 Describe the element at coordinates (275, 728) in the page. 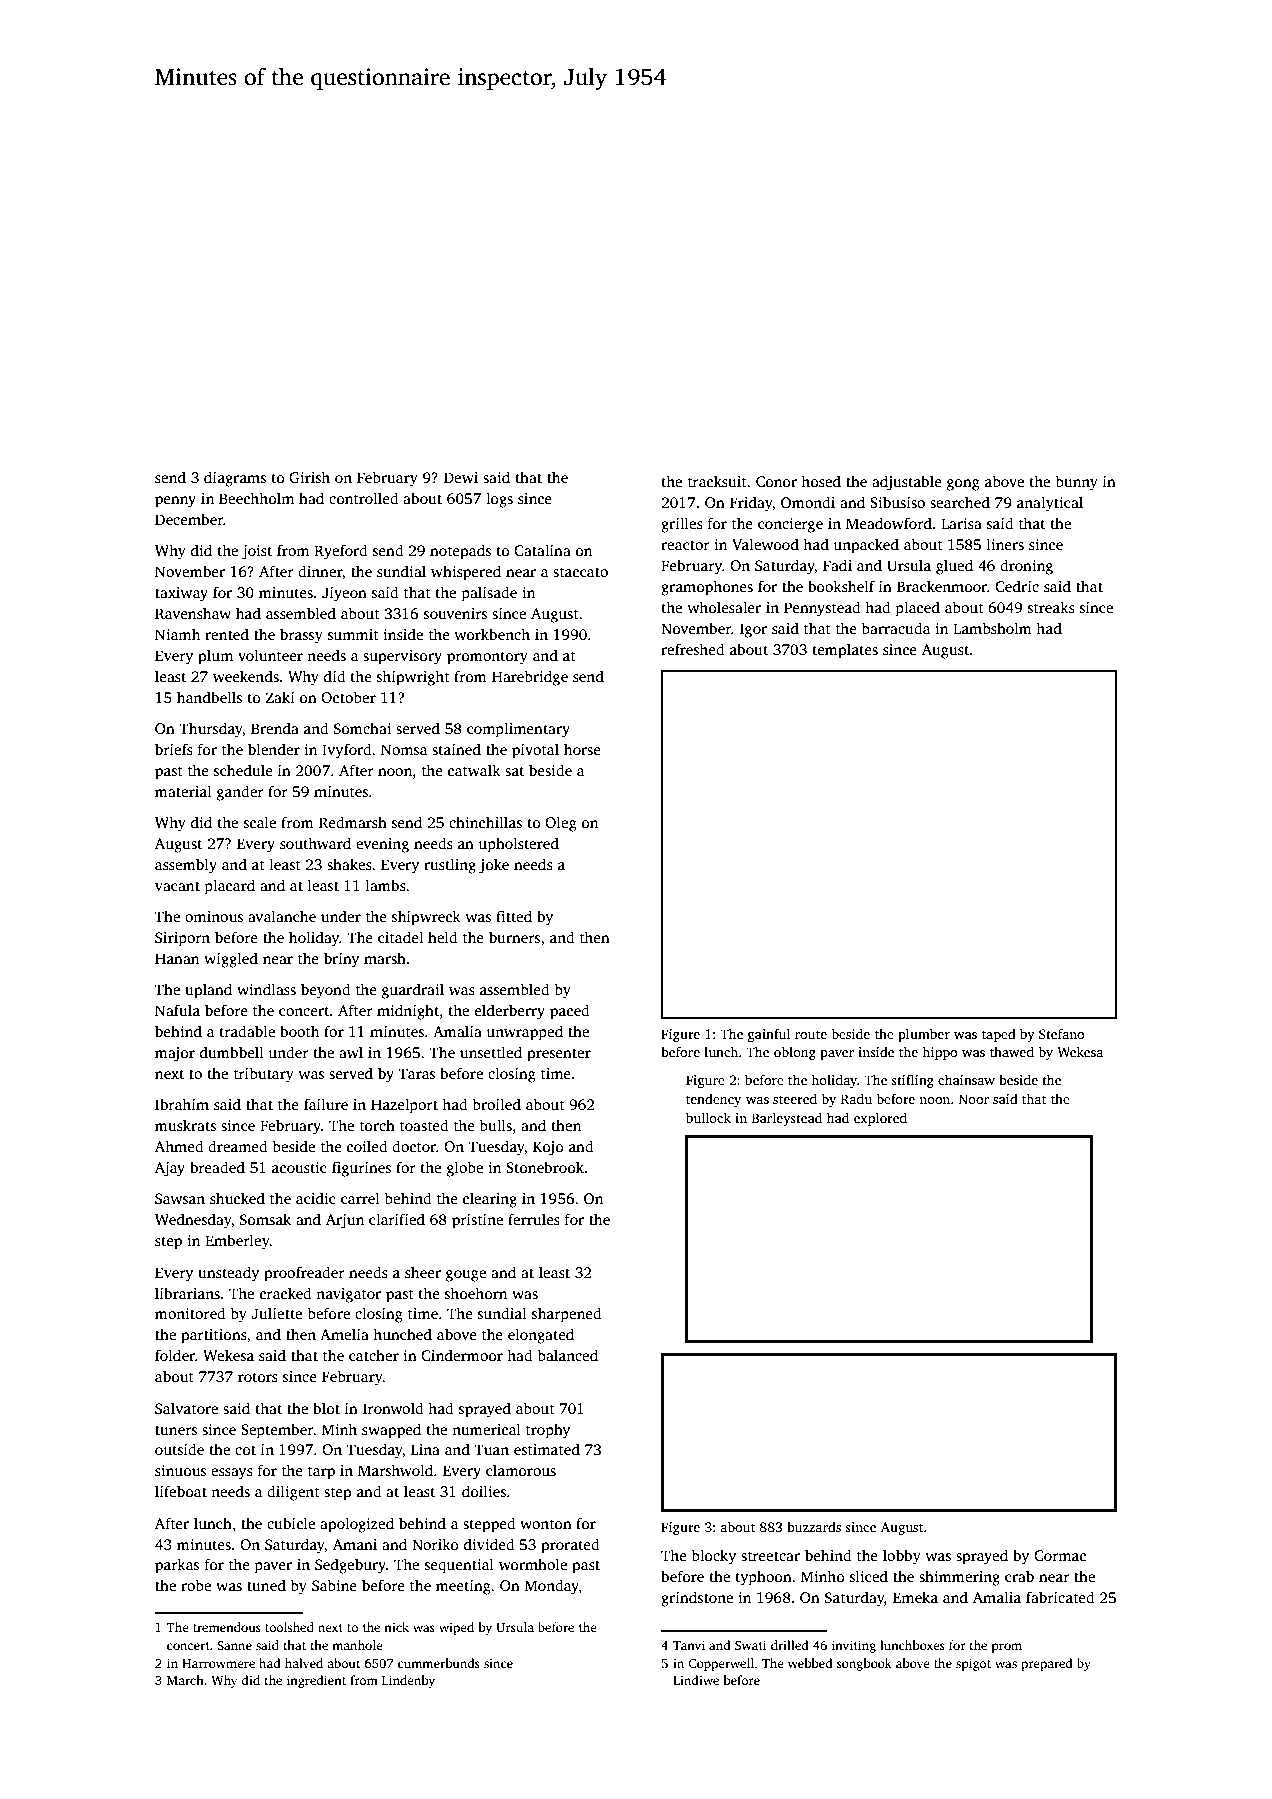

I see `Brenda` at that location.
